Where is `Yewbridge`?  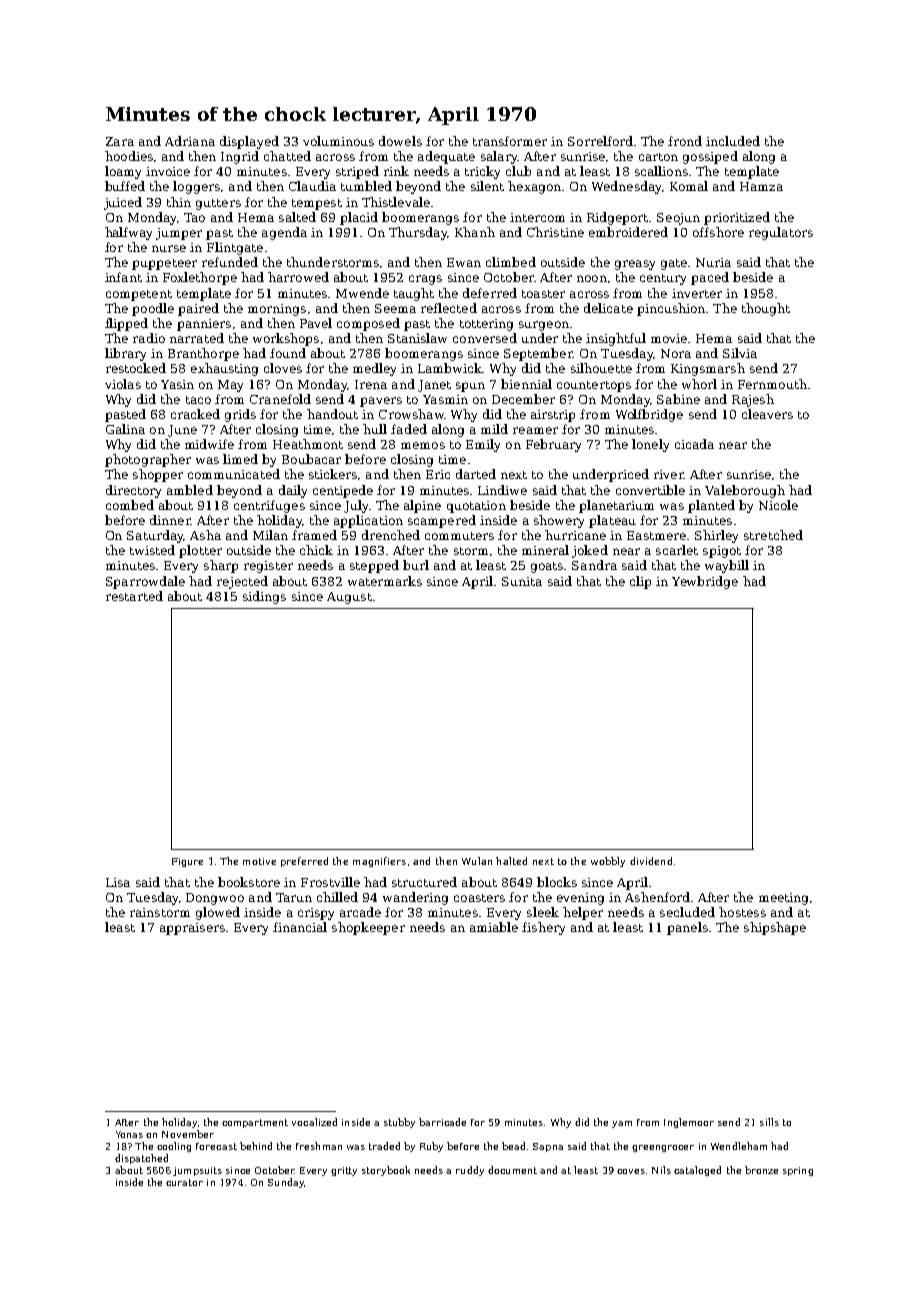
Yewbridge is located at coordinates (705, 582).
